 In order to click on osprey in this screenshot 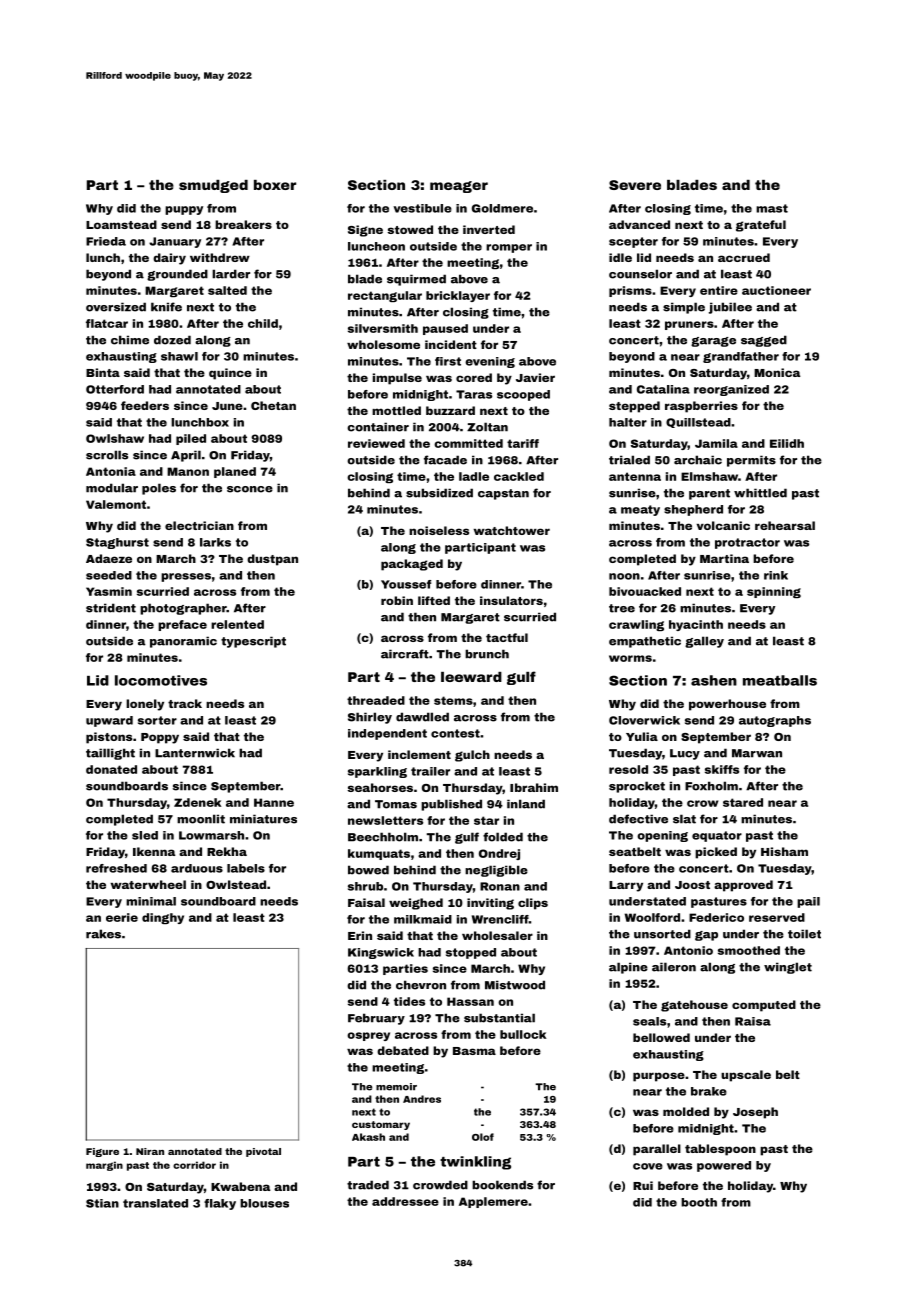, I will do `click(368, 1036)`.
